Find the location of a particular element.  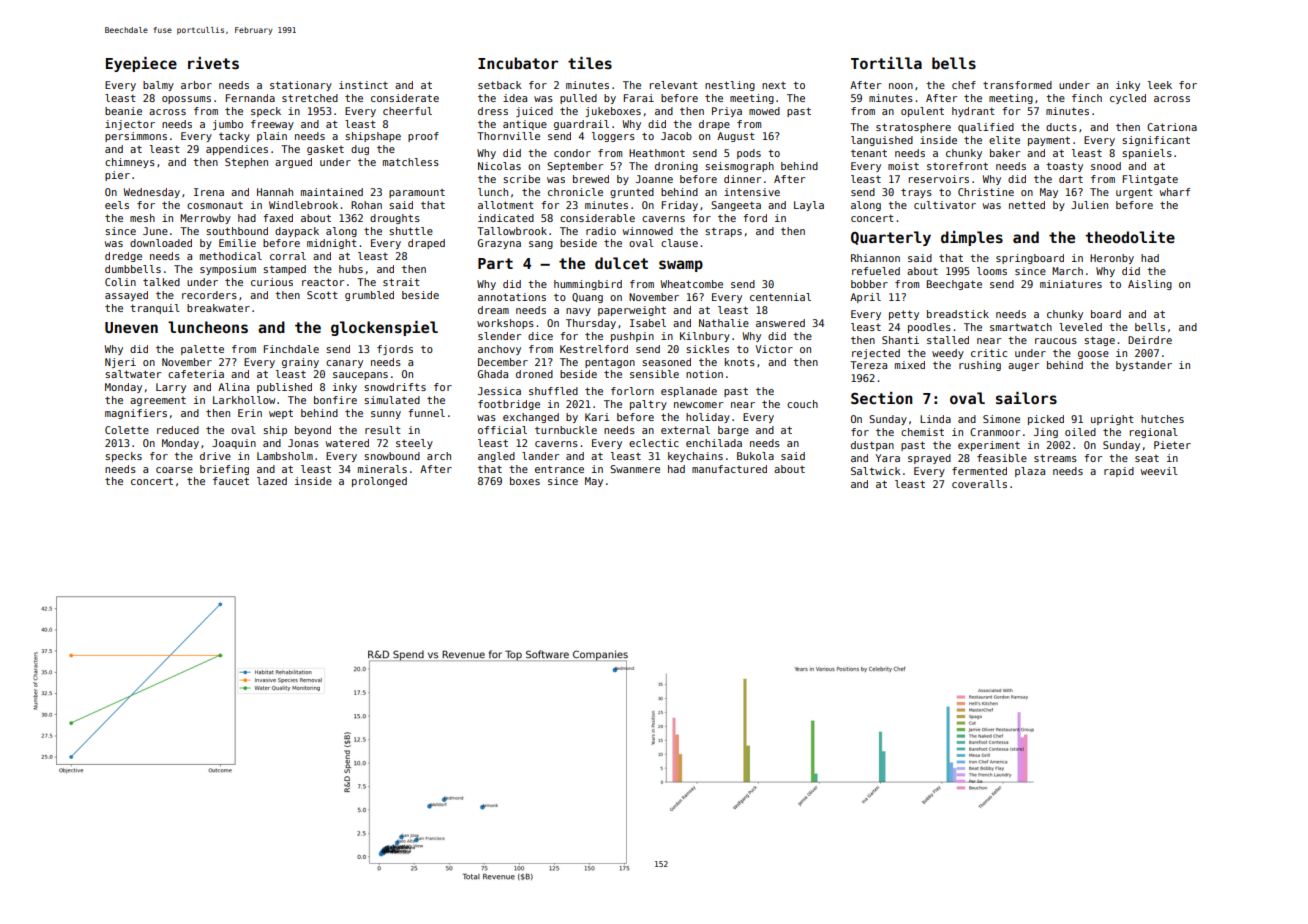

netted is located at coordinates (1027, 205).
